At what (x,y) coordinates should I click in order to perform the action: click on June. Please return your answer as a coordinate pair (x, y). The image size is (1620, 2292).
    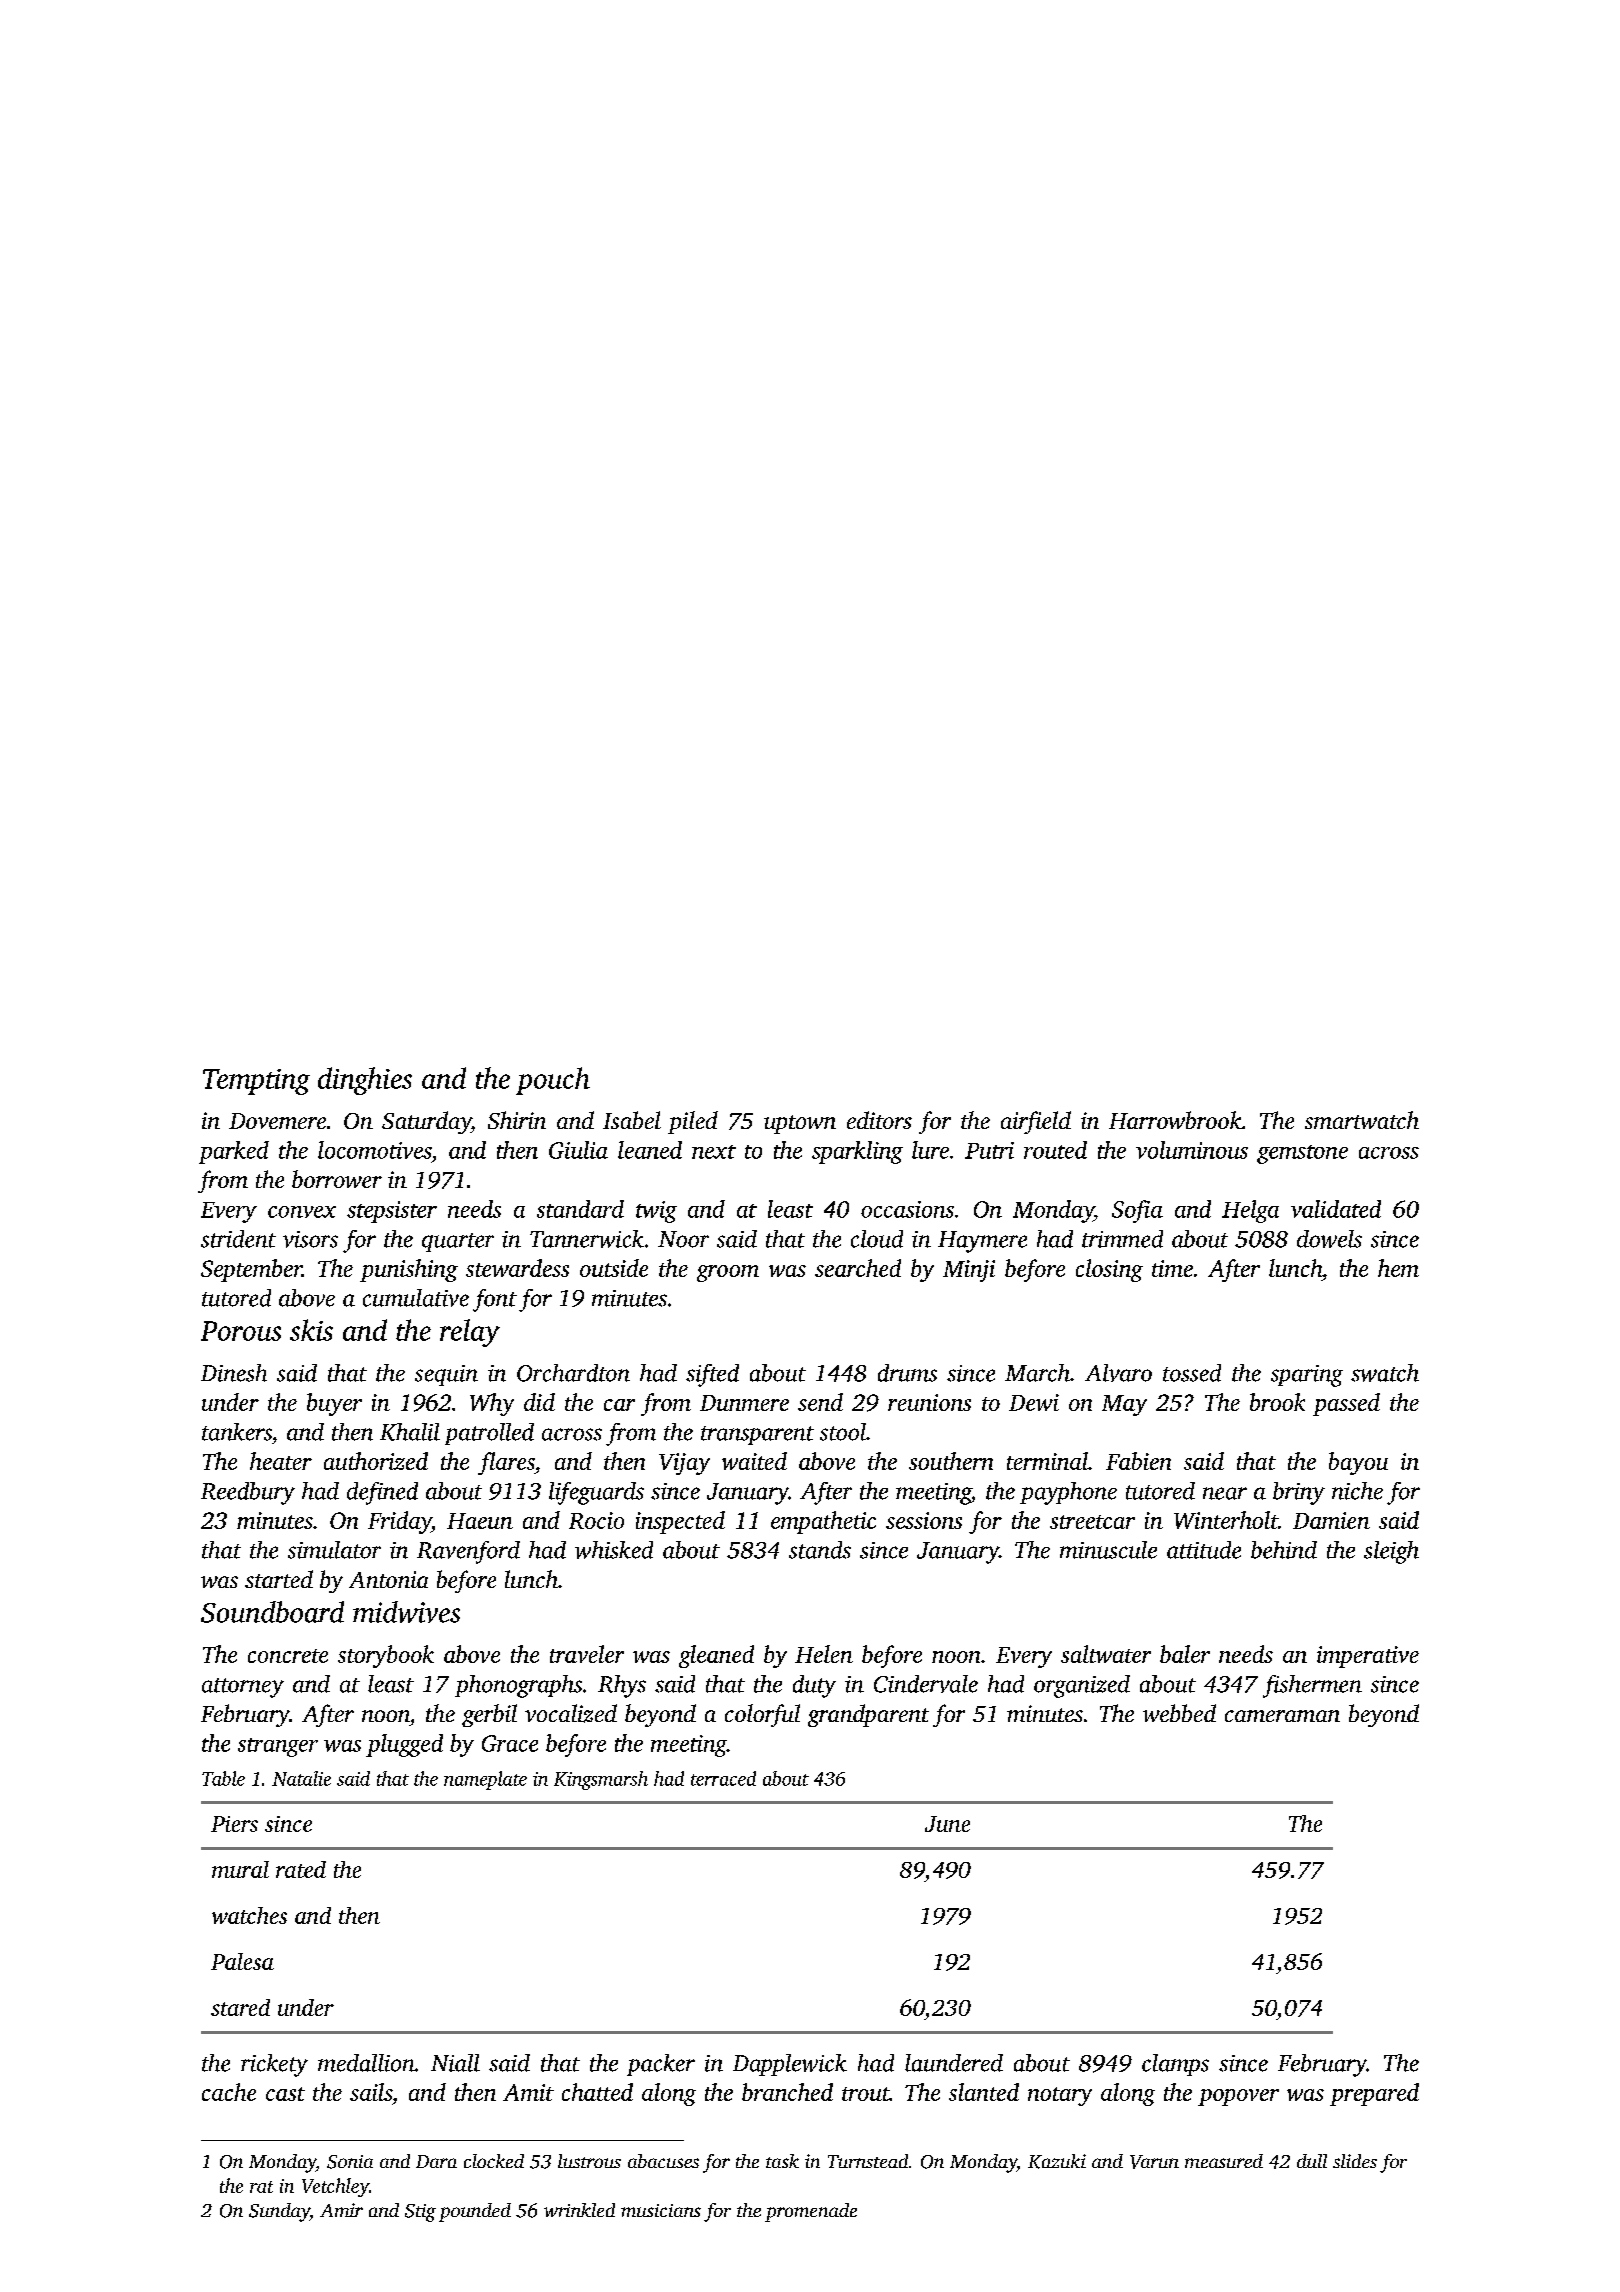
    Looking at the image, I should click on (947, 1824).
